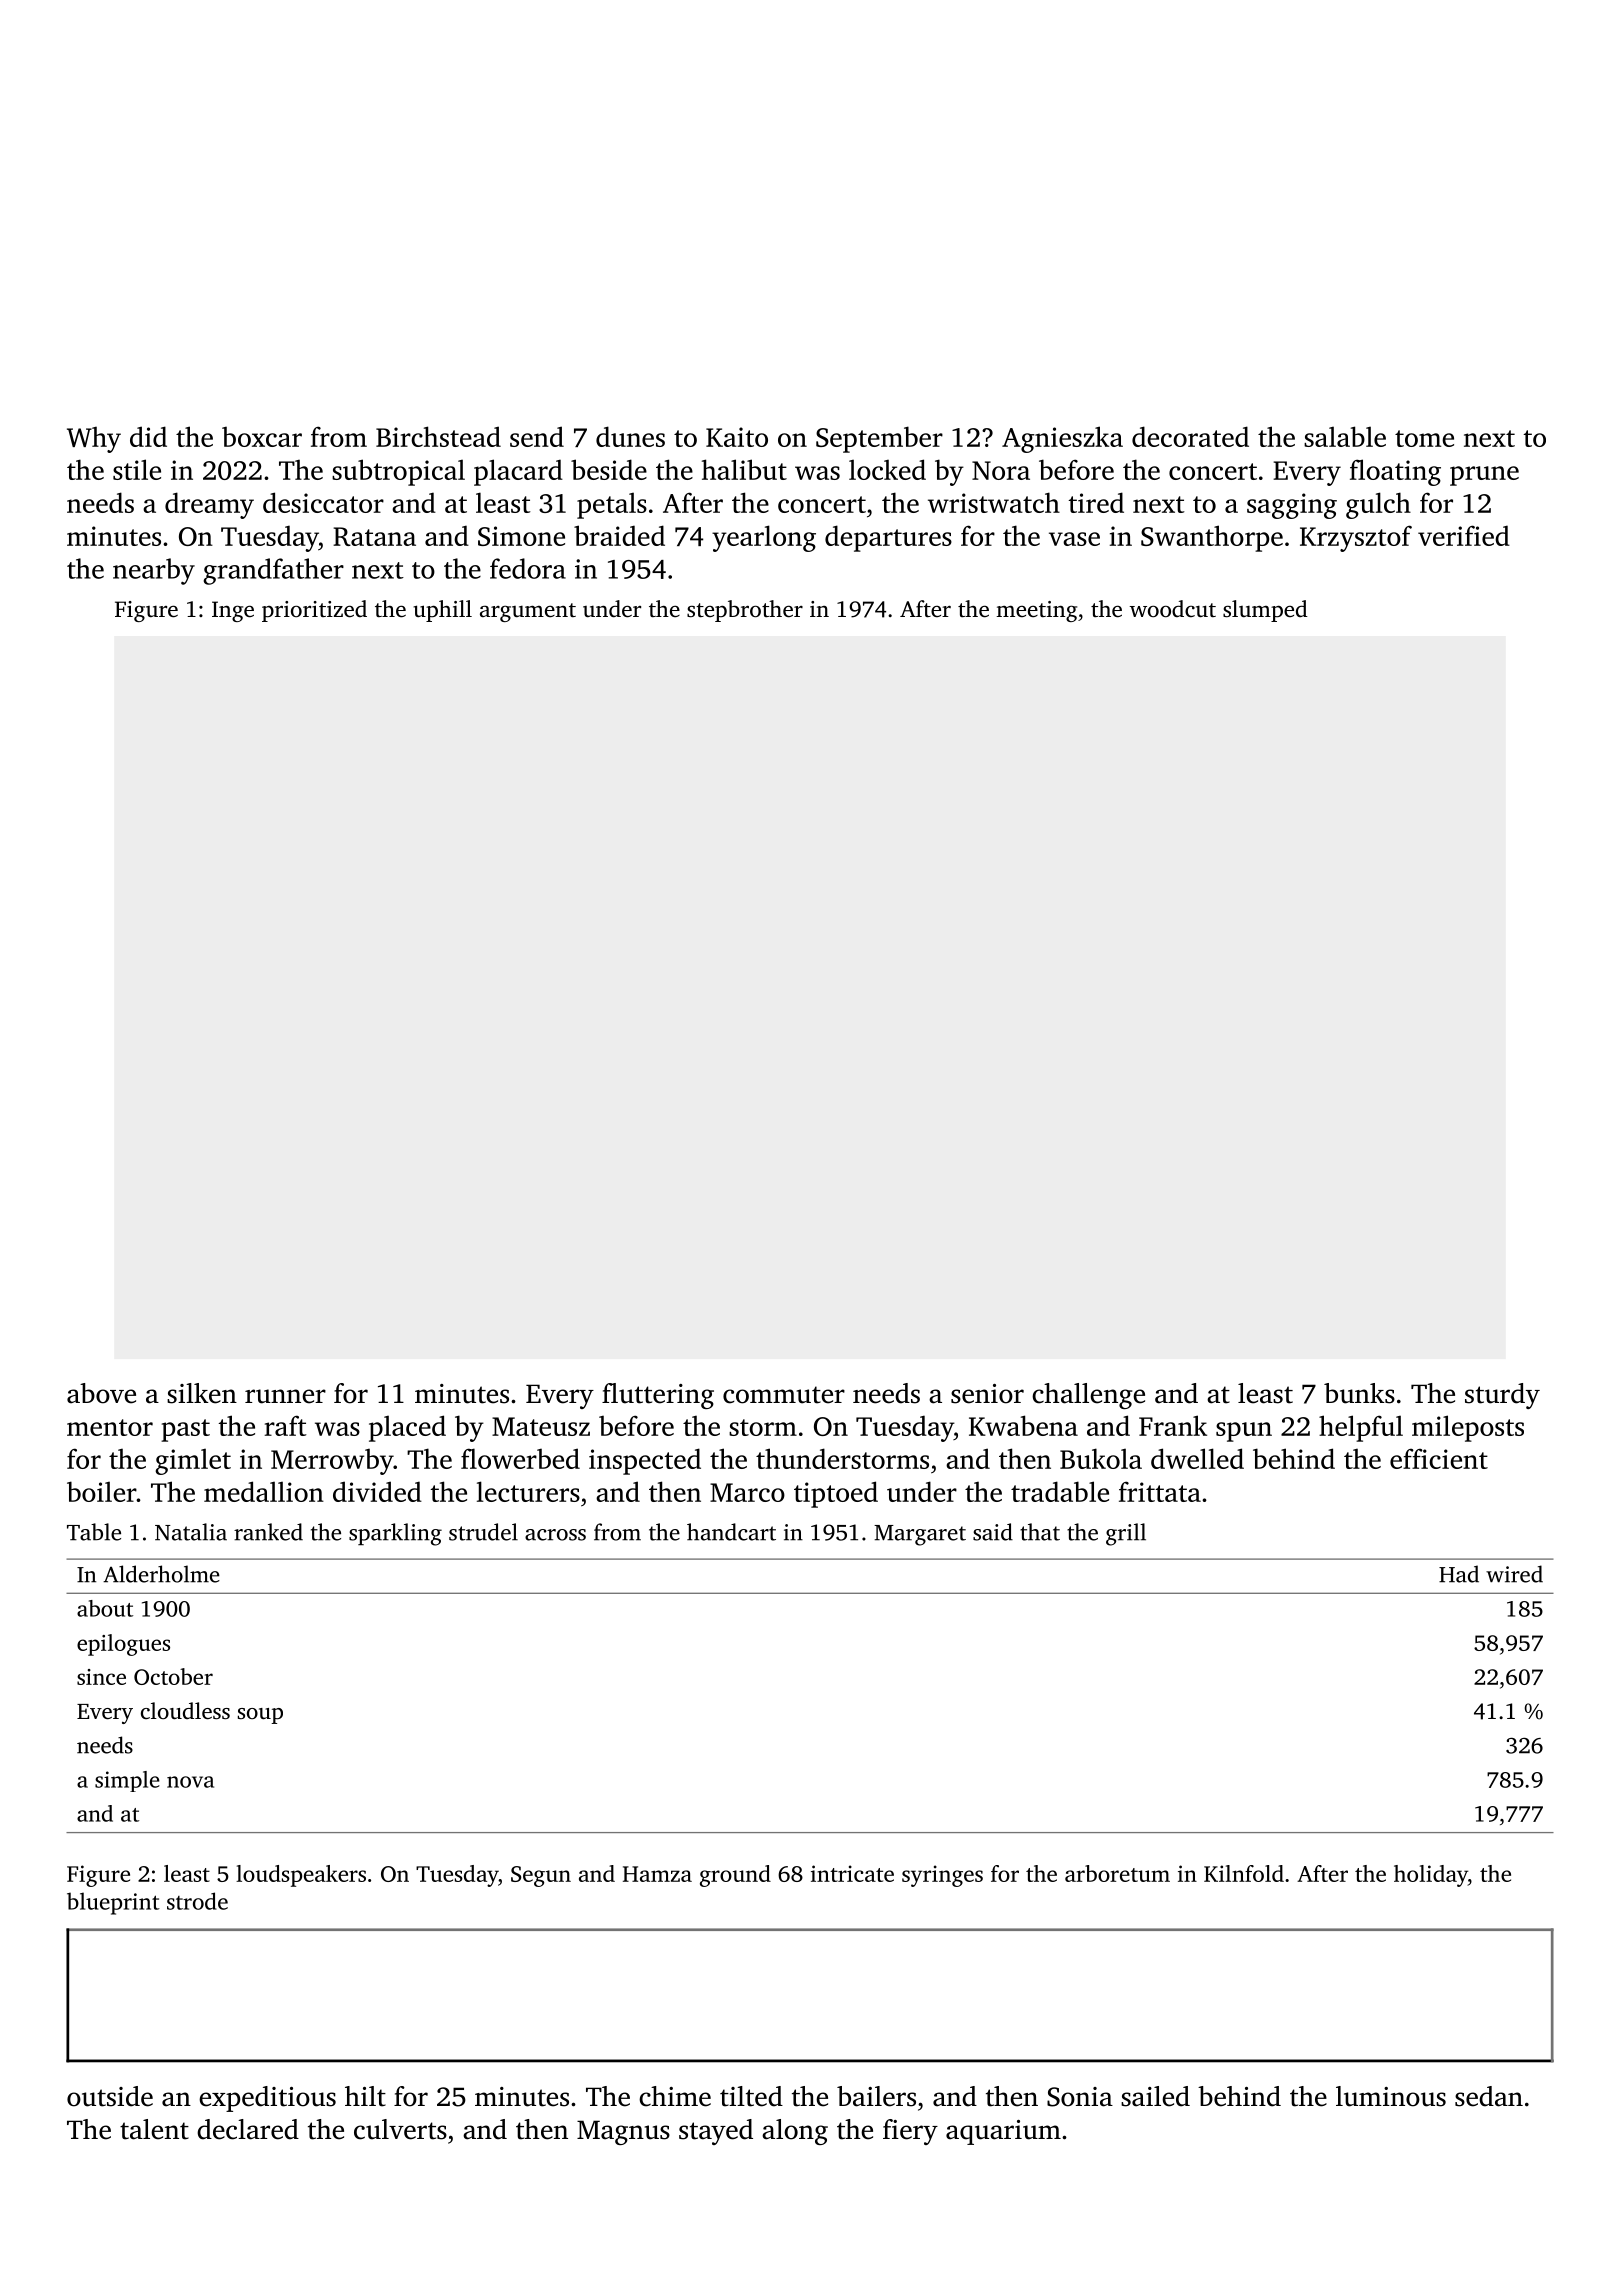  Describe the element at coordinates (154, 2129) in the image. I see `talent` at that location.
